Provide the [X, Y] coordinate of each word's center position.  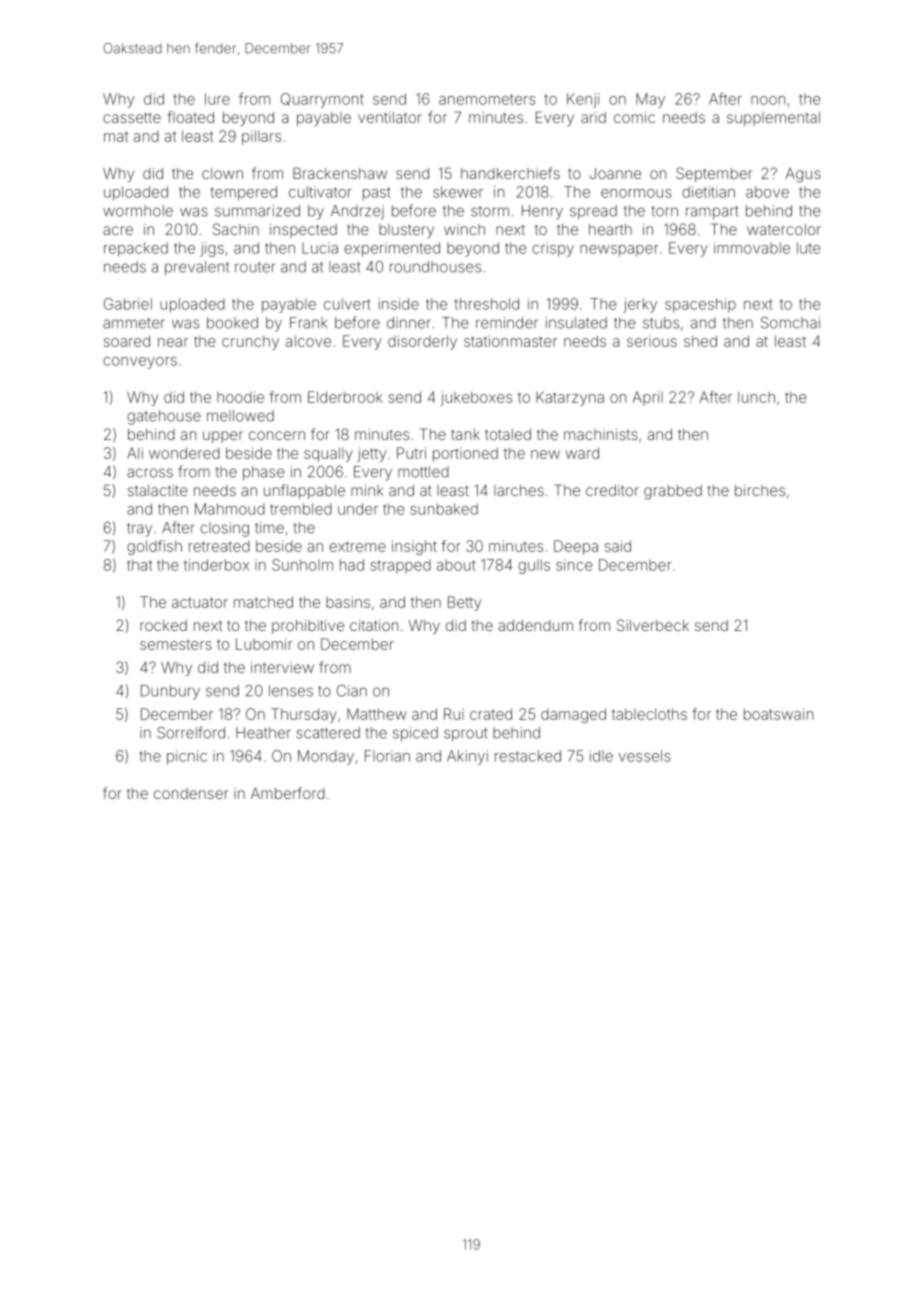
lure [217, 99]
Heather [263, 733]
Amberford [288, 793]
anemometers [487, 99]
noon [768, 100]
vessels [645, 756]
